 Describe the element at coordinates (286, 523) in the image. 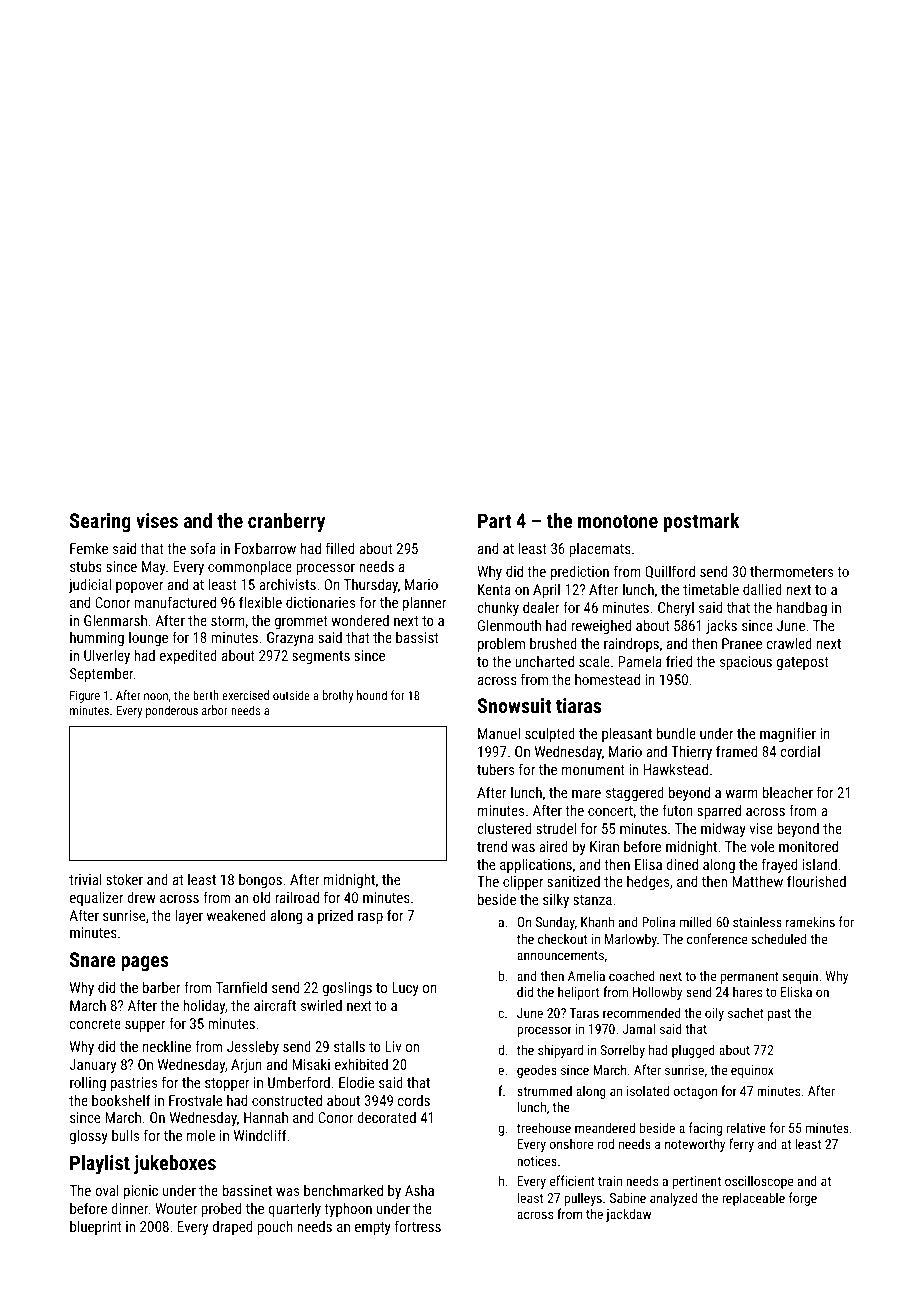

I see `cranberry` at that location.
